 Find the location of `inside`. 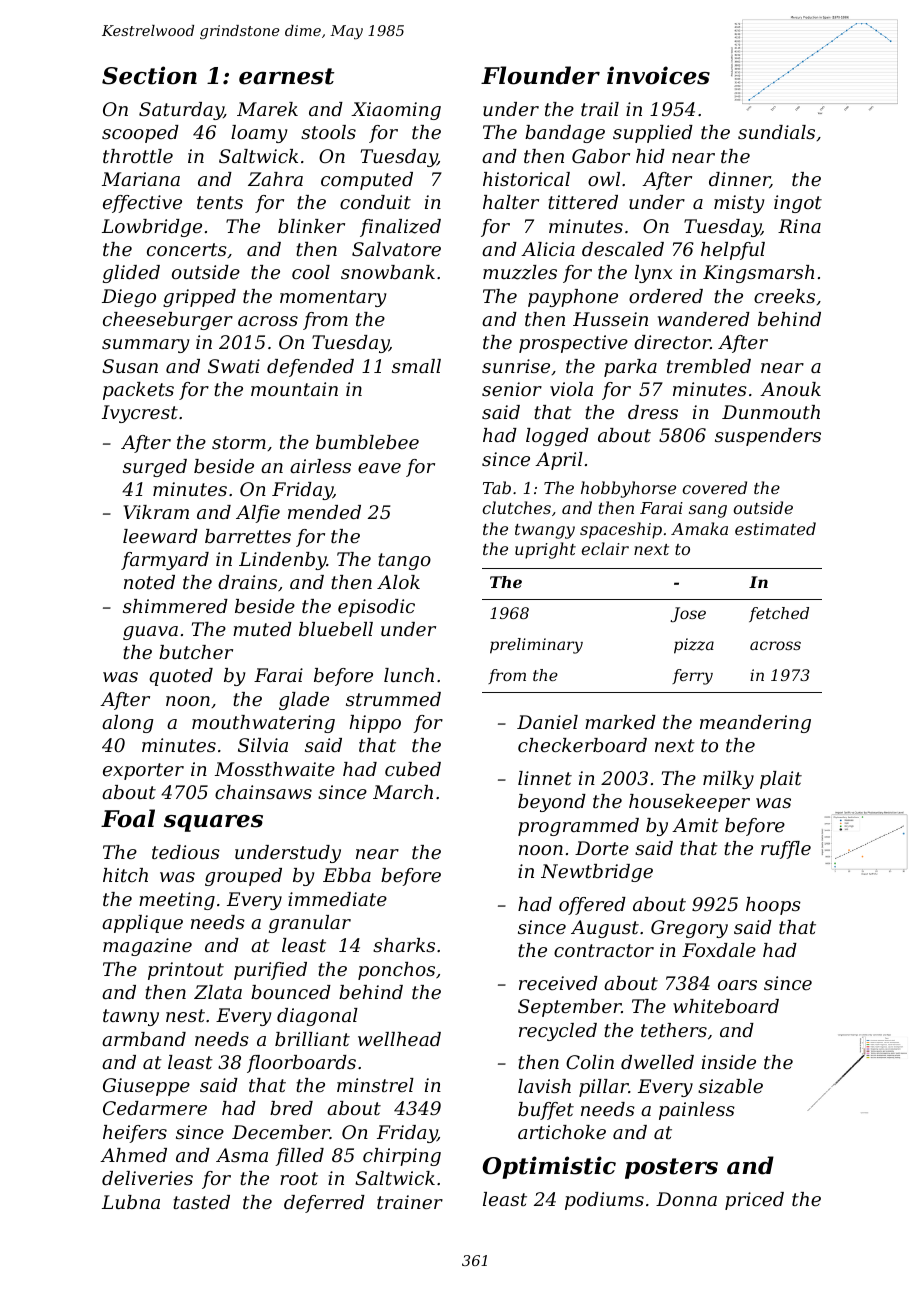

inside is located at coordinates (729, 1062).
